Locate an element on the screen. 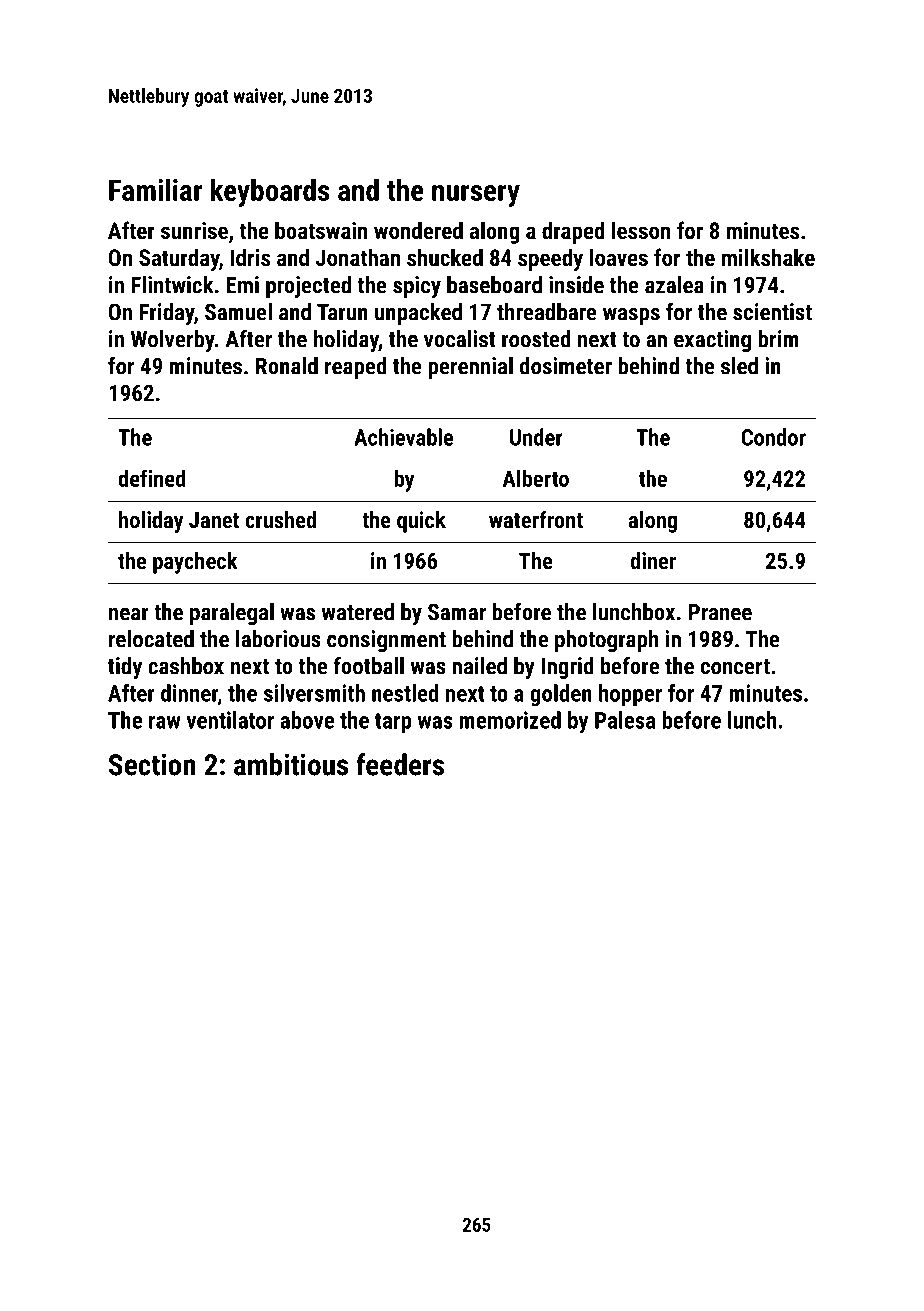  vocalist is located at coordinates (460, 339).
